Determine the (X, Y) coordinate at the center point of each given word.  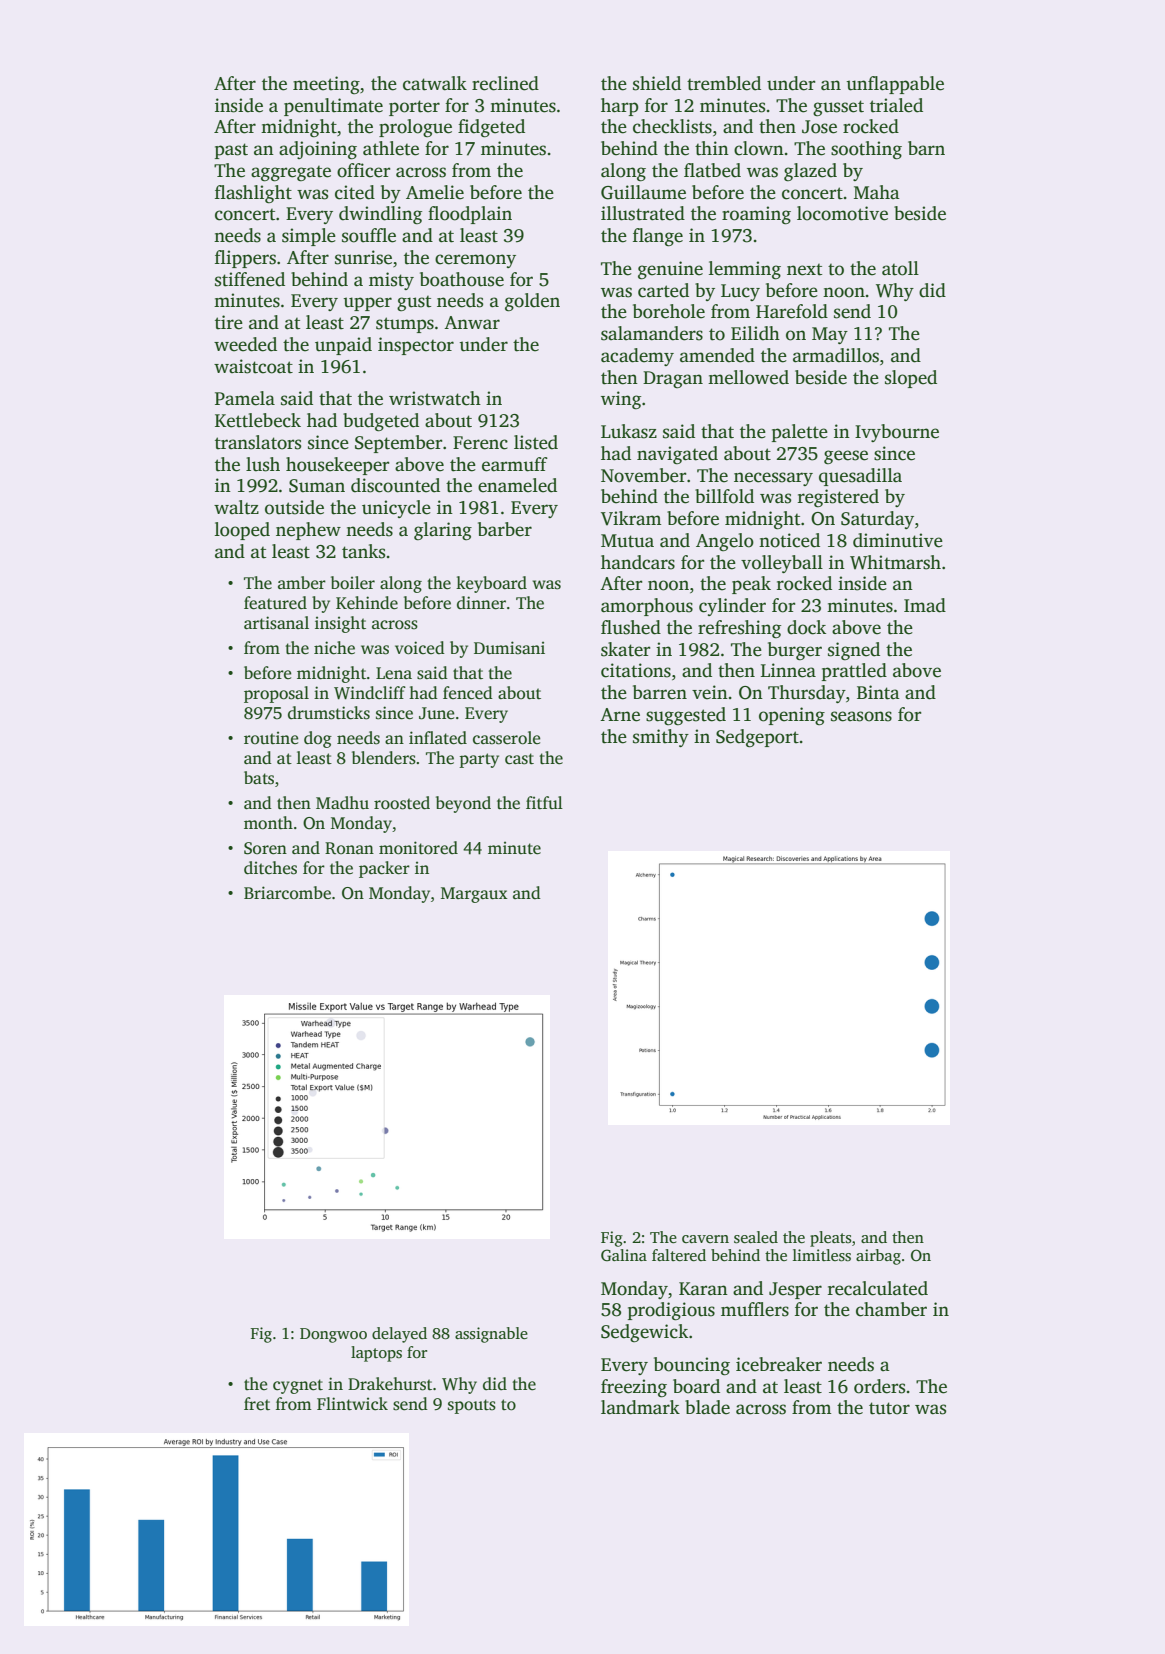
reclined (505, 83)
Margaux (474, 895)
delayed (399, 1335)
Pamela (245, 398)
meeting (326, 85)
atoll (900, 268)
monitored (418, 848)
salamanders (652, 333)
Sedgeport (757, 738)
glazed (810, 172)
